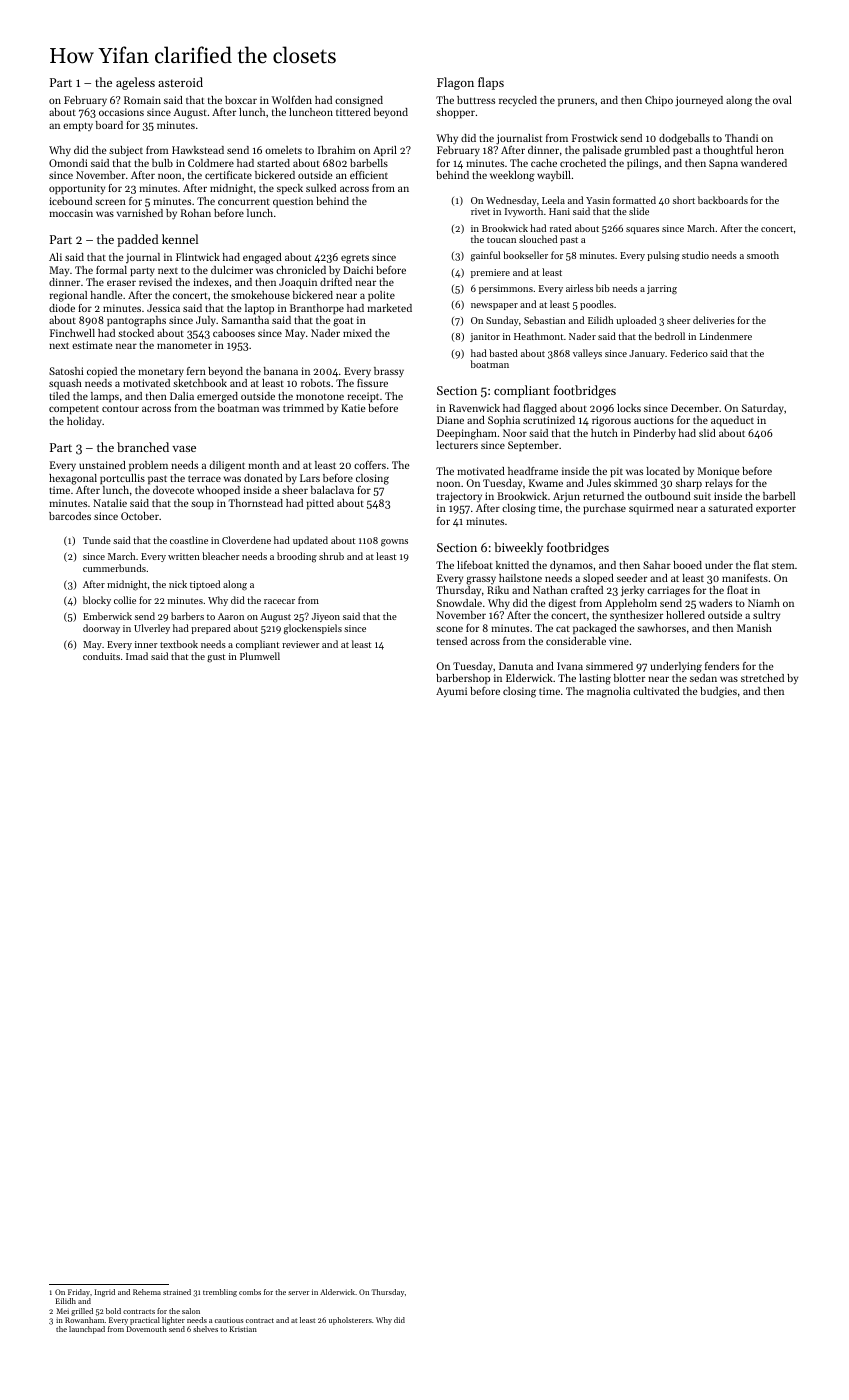 This image has width=849, height=1400. Describe the element at coordinates (485, 256) in the image. I see `gainful` at that location.
